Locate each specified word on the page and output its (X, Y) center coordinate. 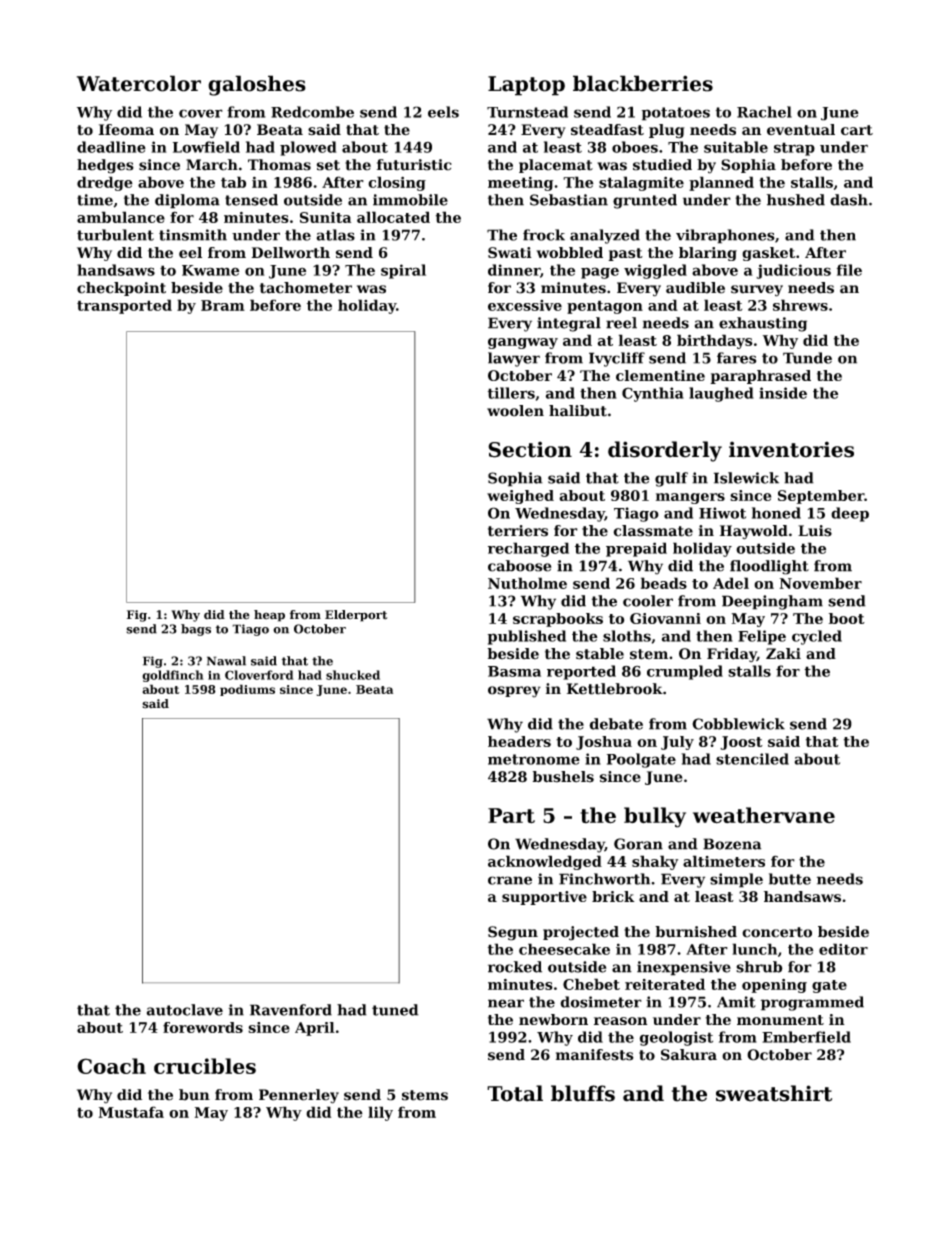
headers (519, 741)
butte (790, 879)
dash (849, 200)
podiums (247, 690)
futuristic (414, 165)
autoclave (185, 1010)
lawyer (514, 359)
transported (124, 306)
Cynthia (653, 394)
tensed (251, 200)
